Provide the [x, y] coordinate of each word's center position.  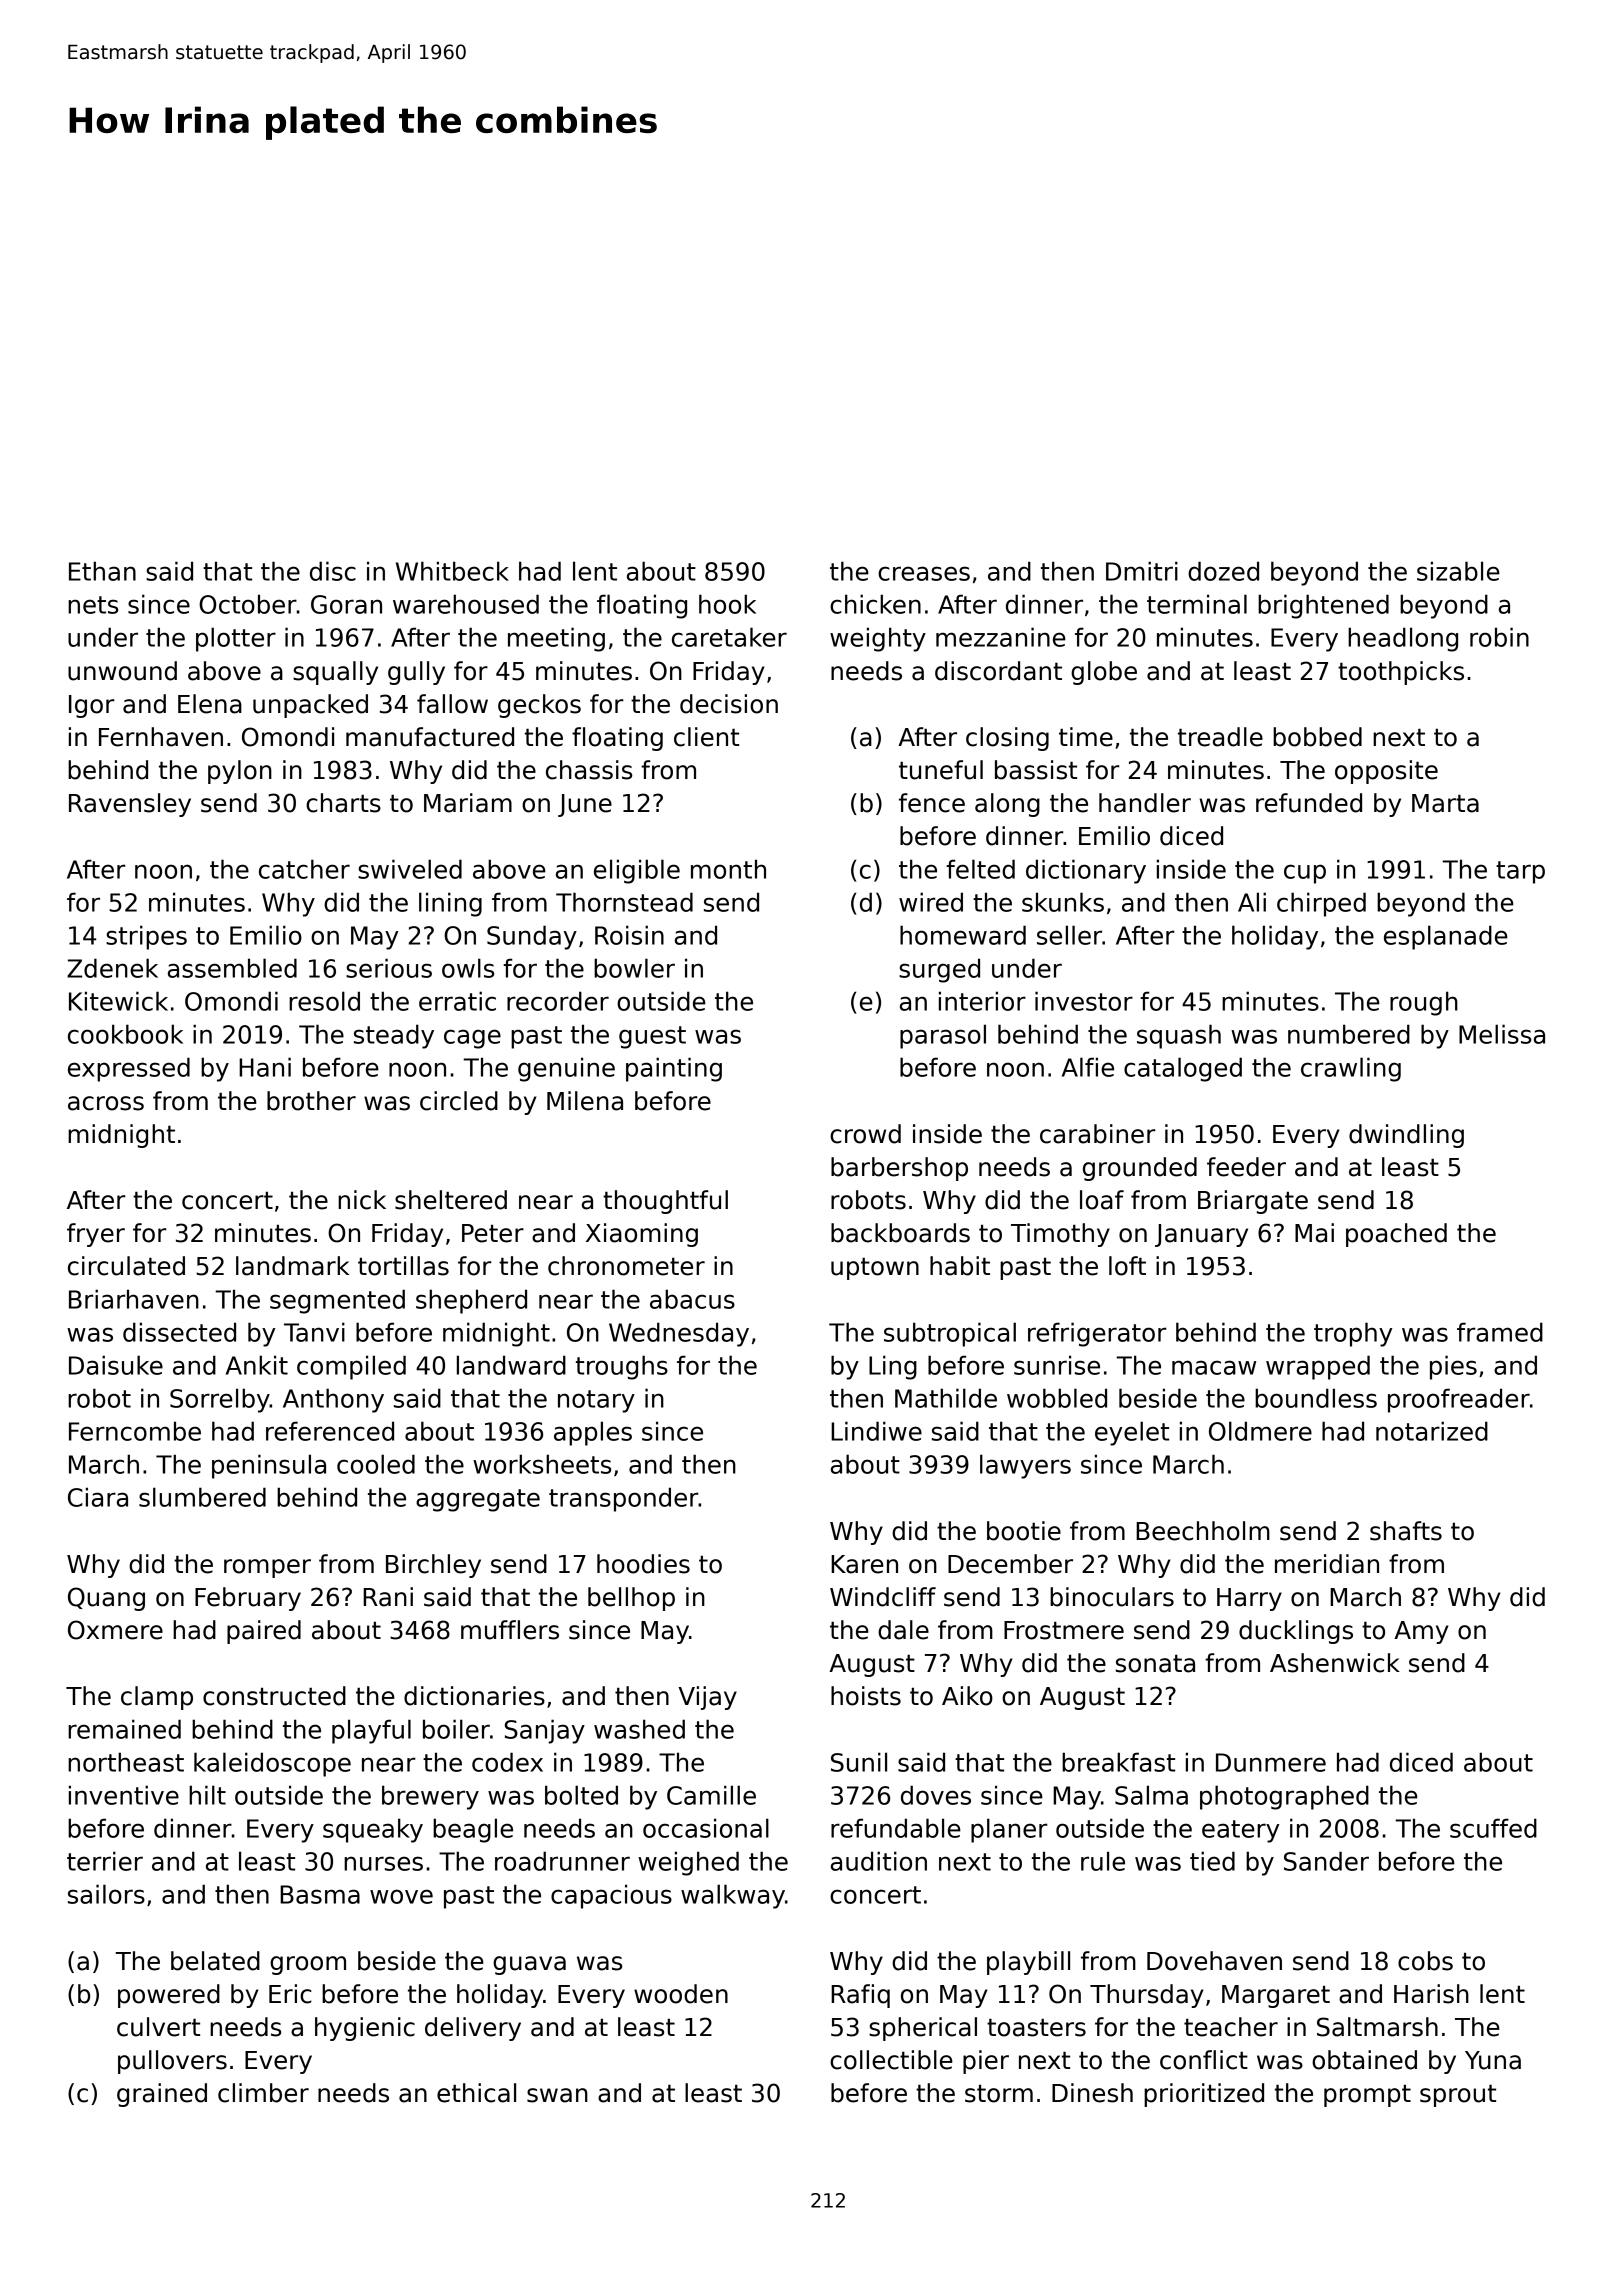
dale [903, 1630]
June [585, 805]
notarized [1432, 1431]
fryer [96, 1235]
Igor [91, 706]
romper [267, 1568]
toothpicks [1401, 673]
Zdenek [112, 968]
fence [932, 803]
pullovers [172, 2062]
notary [596, 1401]
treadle [1220, 737]
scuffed [1493, 1828]
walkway [733, 1896]
